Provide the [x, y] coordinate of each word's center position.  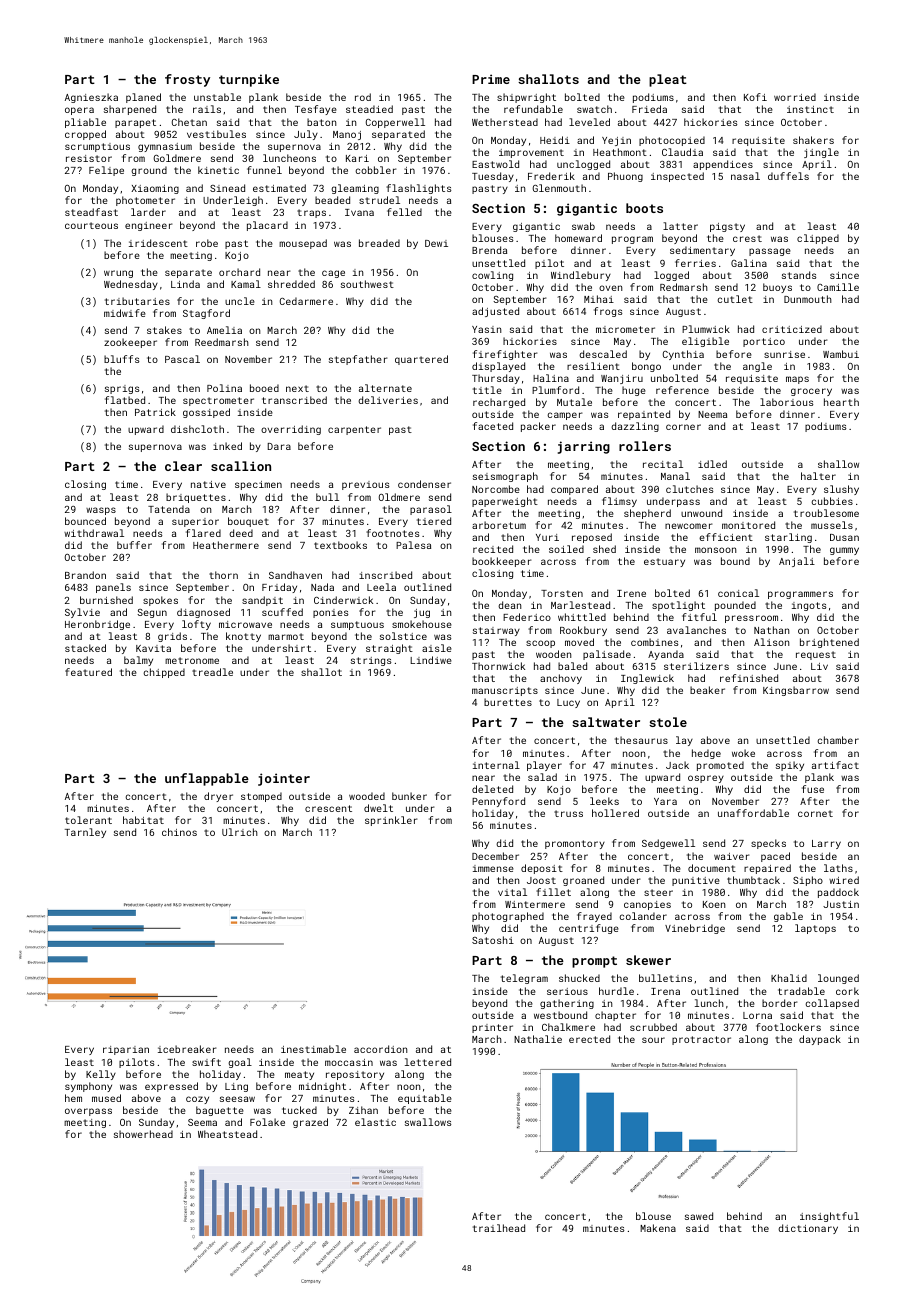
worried [795, 97]
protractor [701, 1040]
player [544, 766]
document [712, 868]
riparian [126, 1050]
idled [712, 464]
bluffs [122, 359]
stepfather [358, 360]
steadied [369, 109]
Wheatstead [227, 1134]
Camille [838, 287]
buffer [134, 545]
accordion [380, 1049]
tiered [434, 521]
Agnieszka [91, 98]
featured [88, 672]
